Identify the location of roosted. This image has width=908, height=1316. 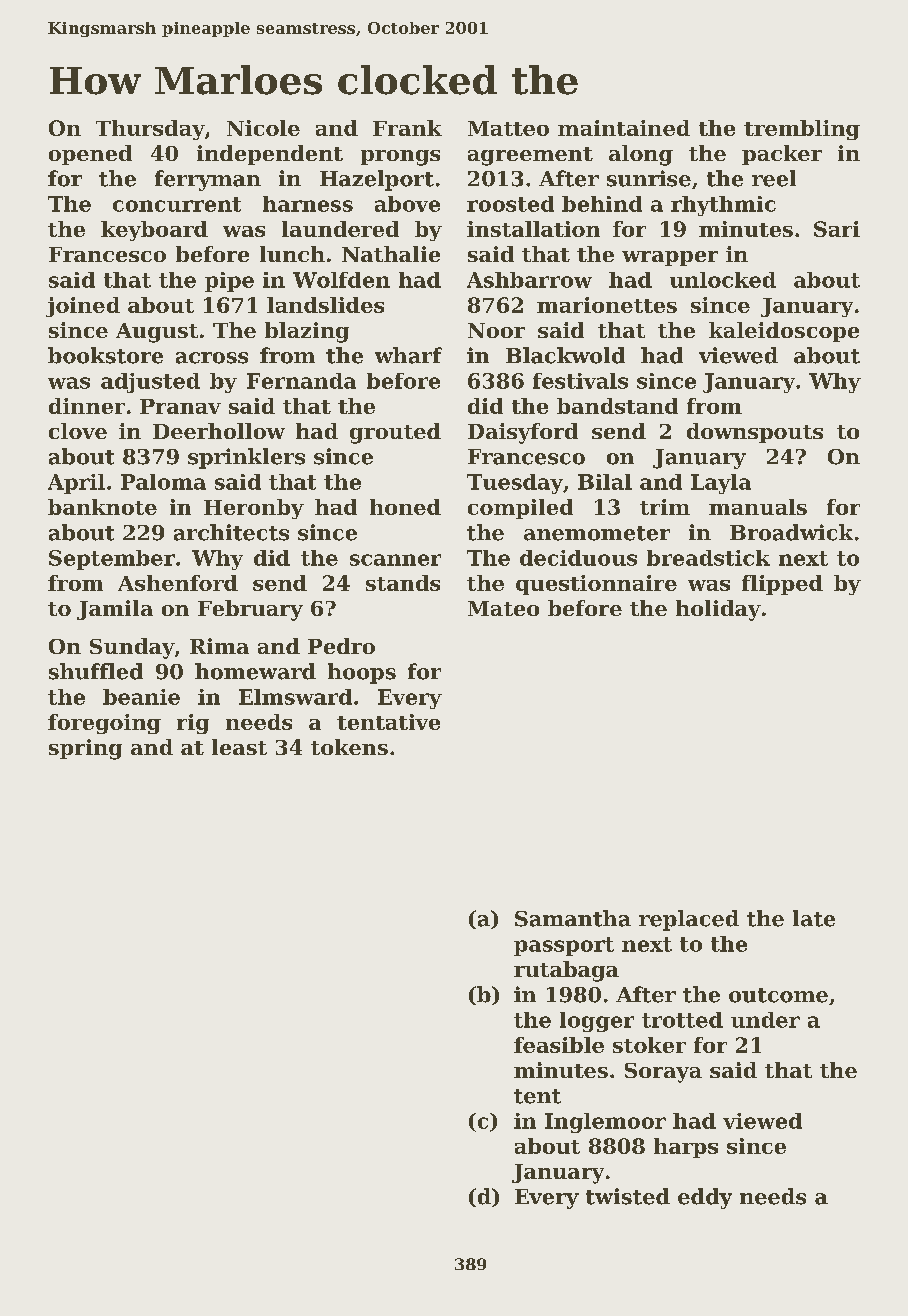
(510, 204).
